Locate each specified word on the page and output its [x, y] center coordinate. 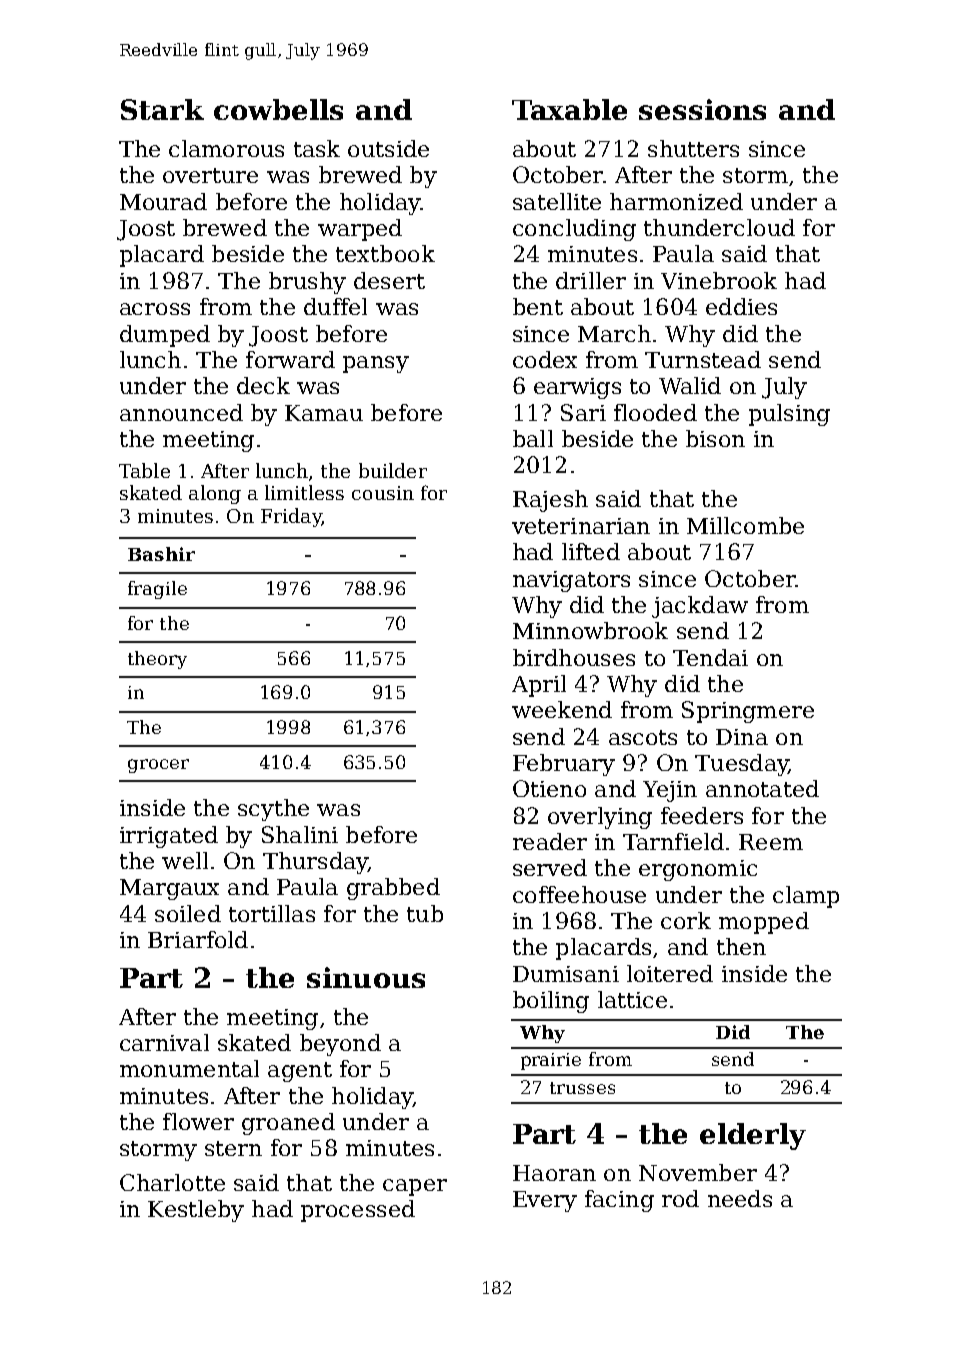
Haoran [554, 1173]
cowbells [278, 109]
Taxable [569, 109]
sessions [702, 109]
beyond [340, 1045]
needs [740, 1198]
